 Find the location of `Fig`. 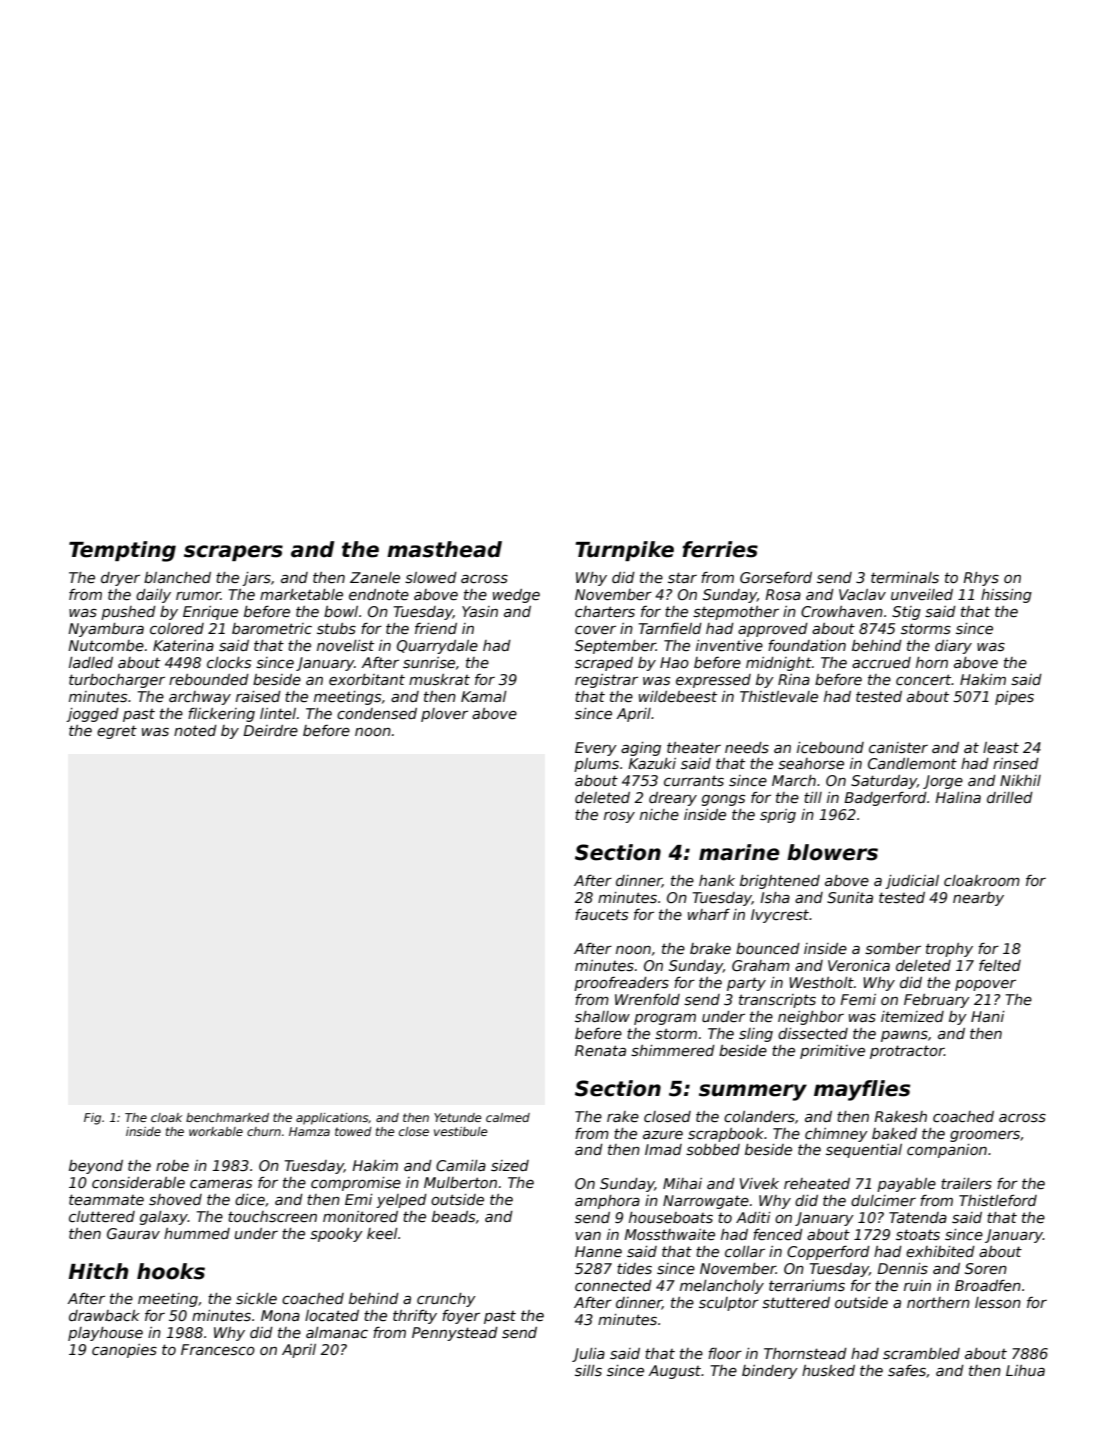

Fig is located at coordinates (92, 1119).
